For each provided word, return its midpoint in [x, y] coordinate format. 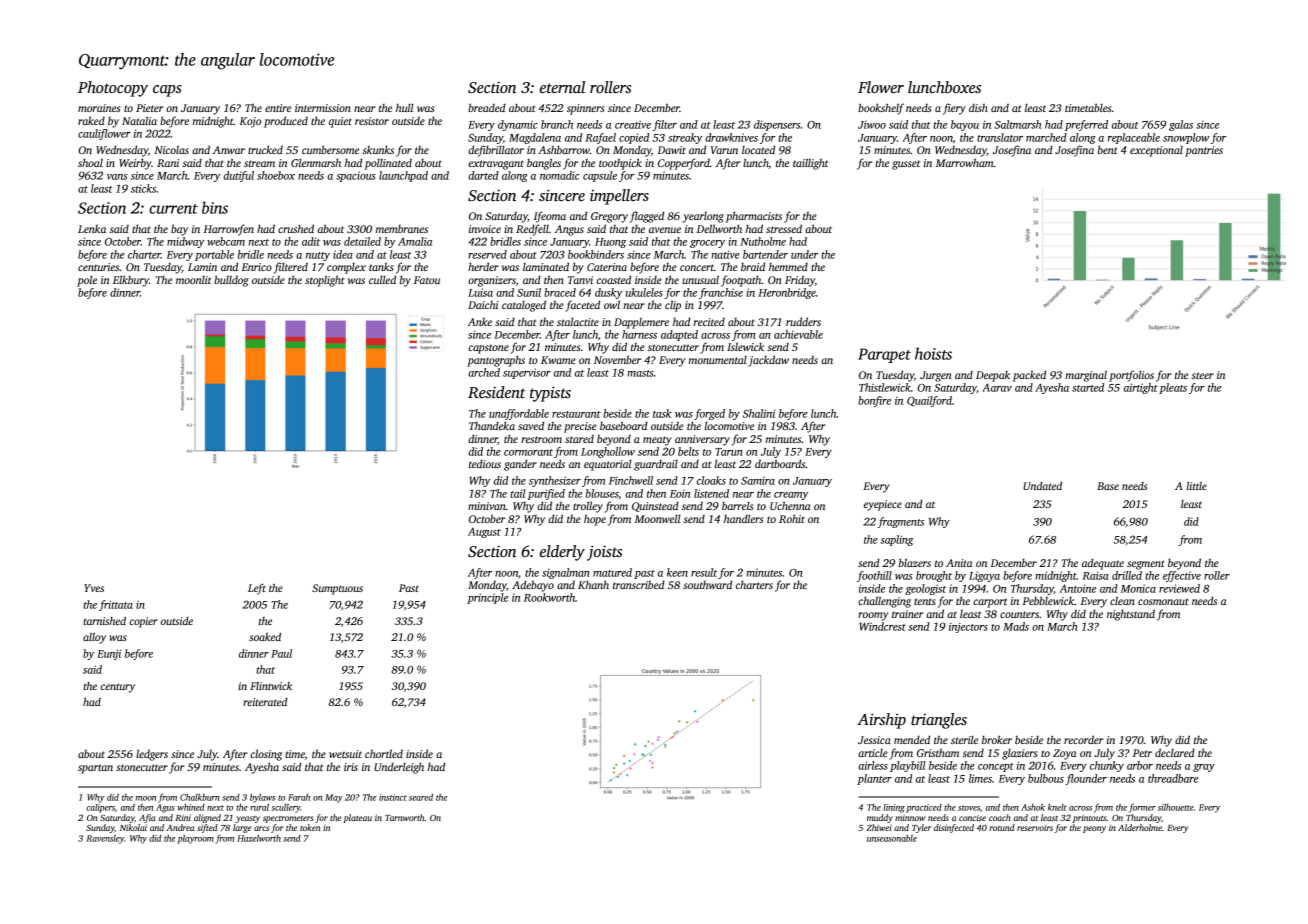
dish [978, 107]
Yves [94, 588]
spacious [356, 176]
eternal [562, 87]
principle [487, 598]
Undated [1042, 486]
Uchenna [790, 505]
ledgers [152, 755]
